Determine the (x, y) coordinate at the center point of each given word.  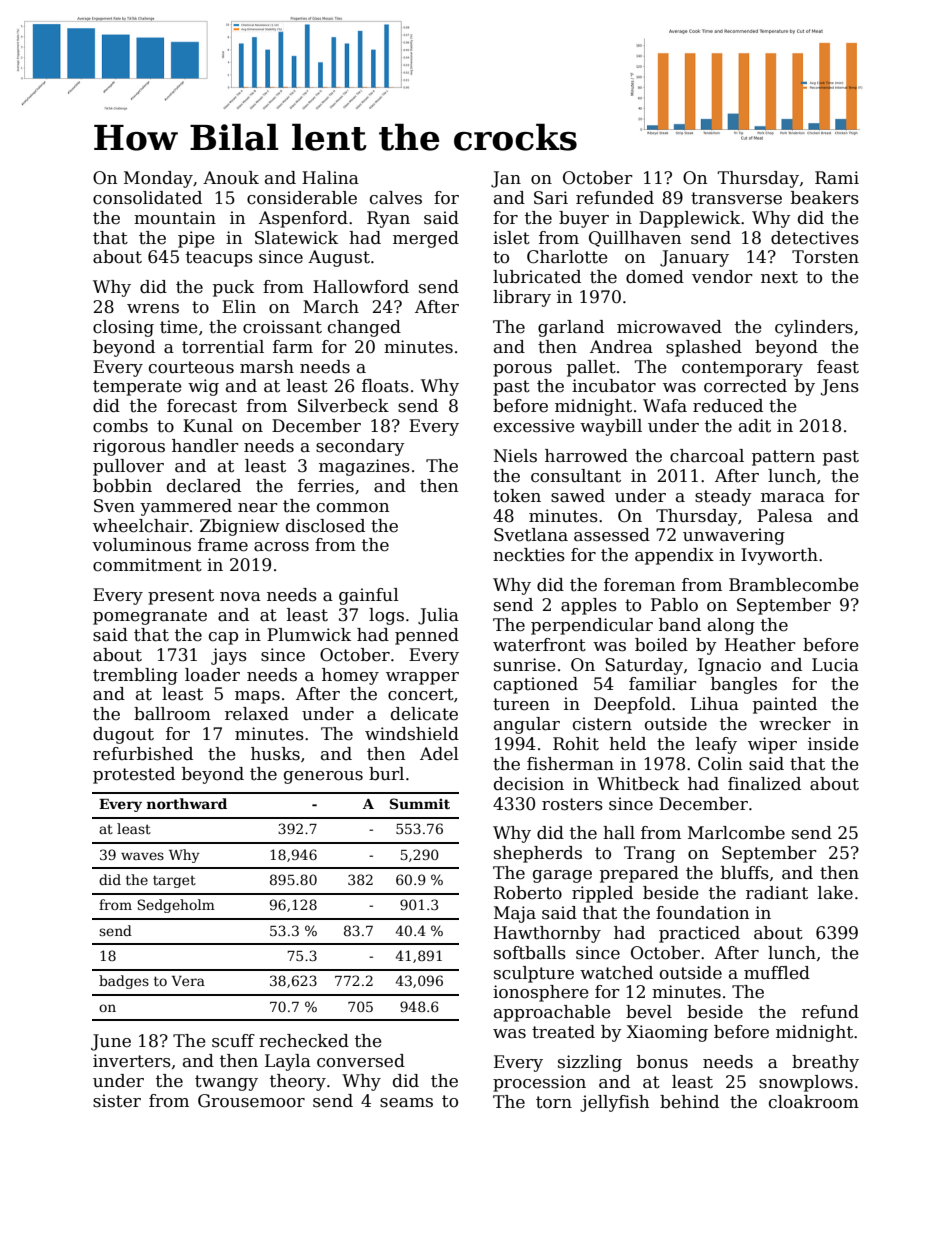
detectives (815, 238)
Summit (420, 803)
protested (134, 775)
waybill (611, 427)
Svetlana (531, 535)
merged (426, 239)
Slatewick (296, 238)
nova (240, 597)
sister (117, 1101)
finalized (764, 784)
